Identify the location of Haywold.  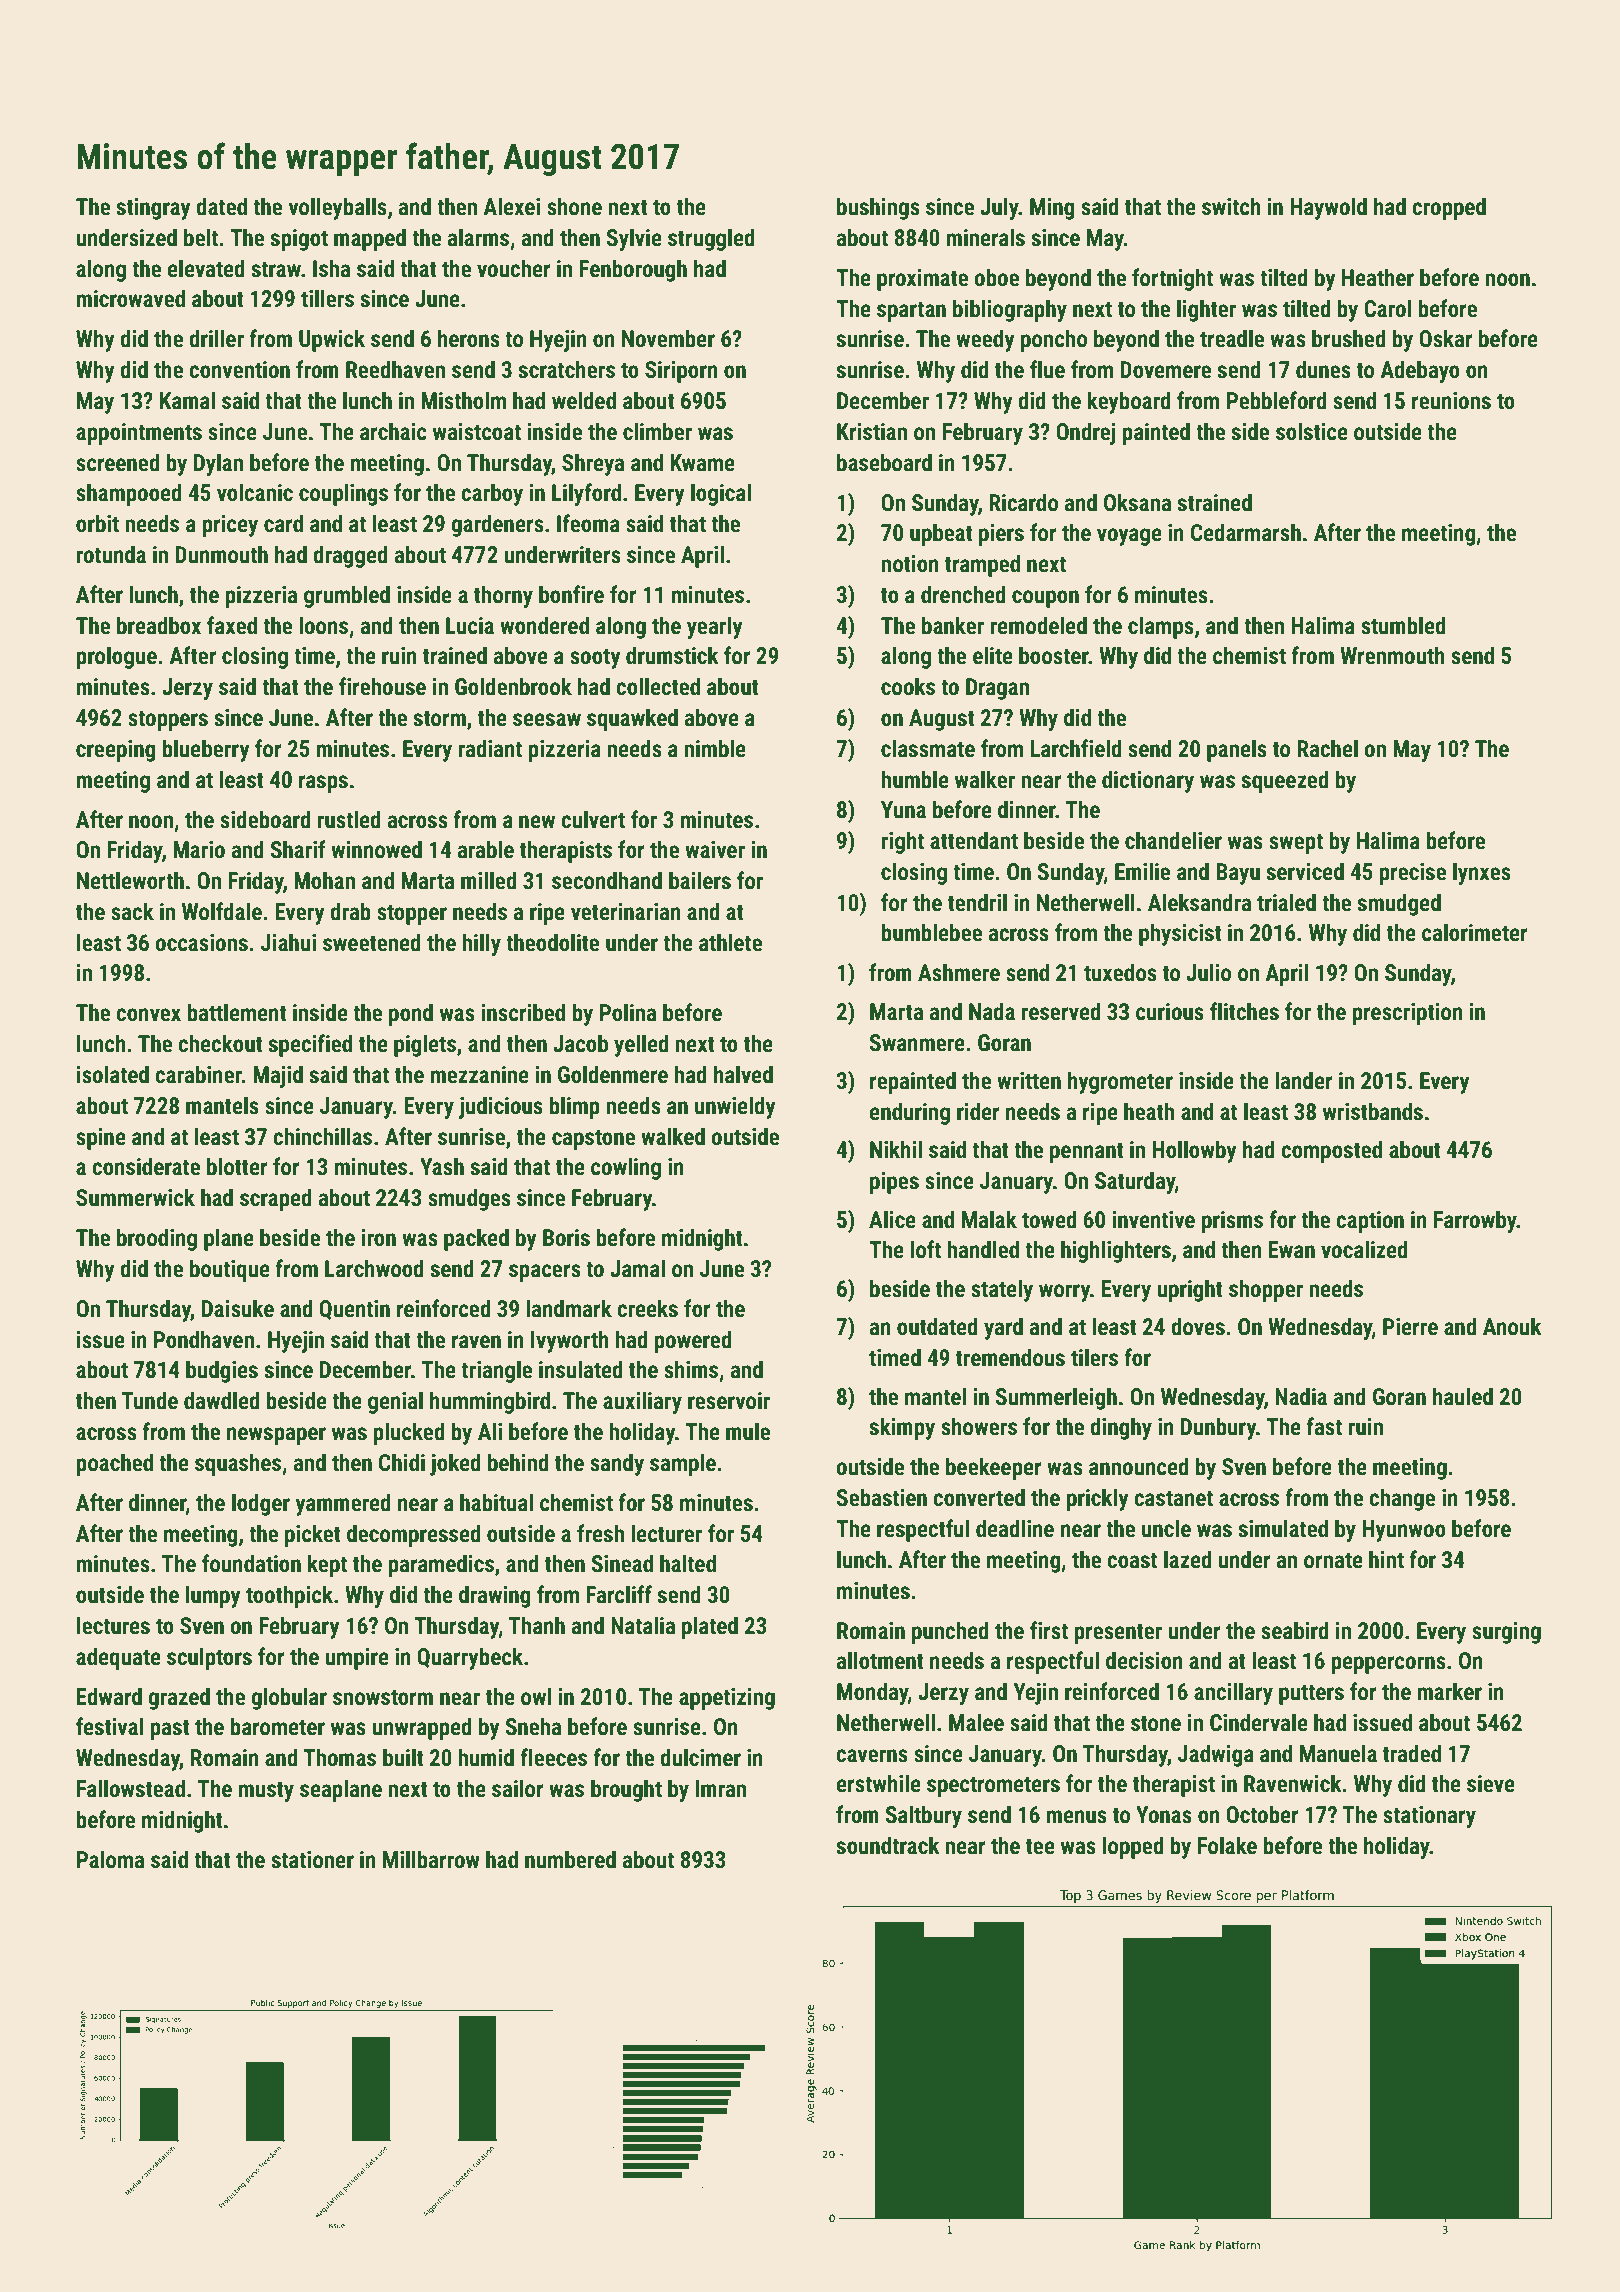
(1328, 208).
